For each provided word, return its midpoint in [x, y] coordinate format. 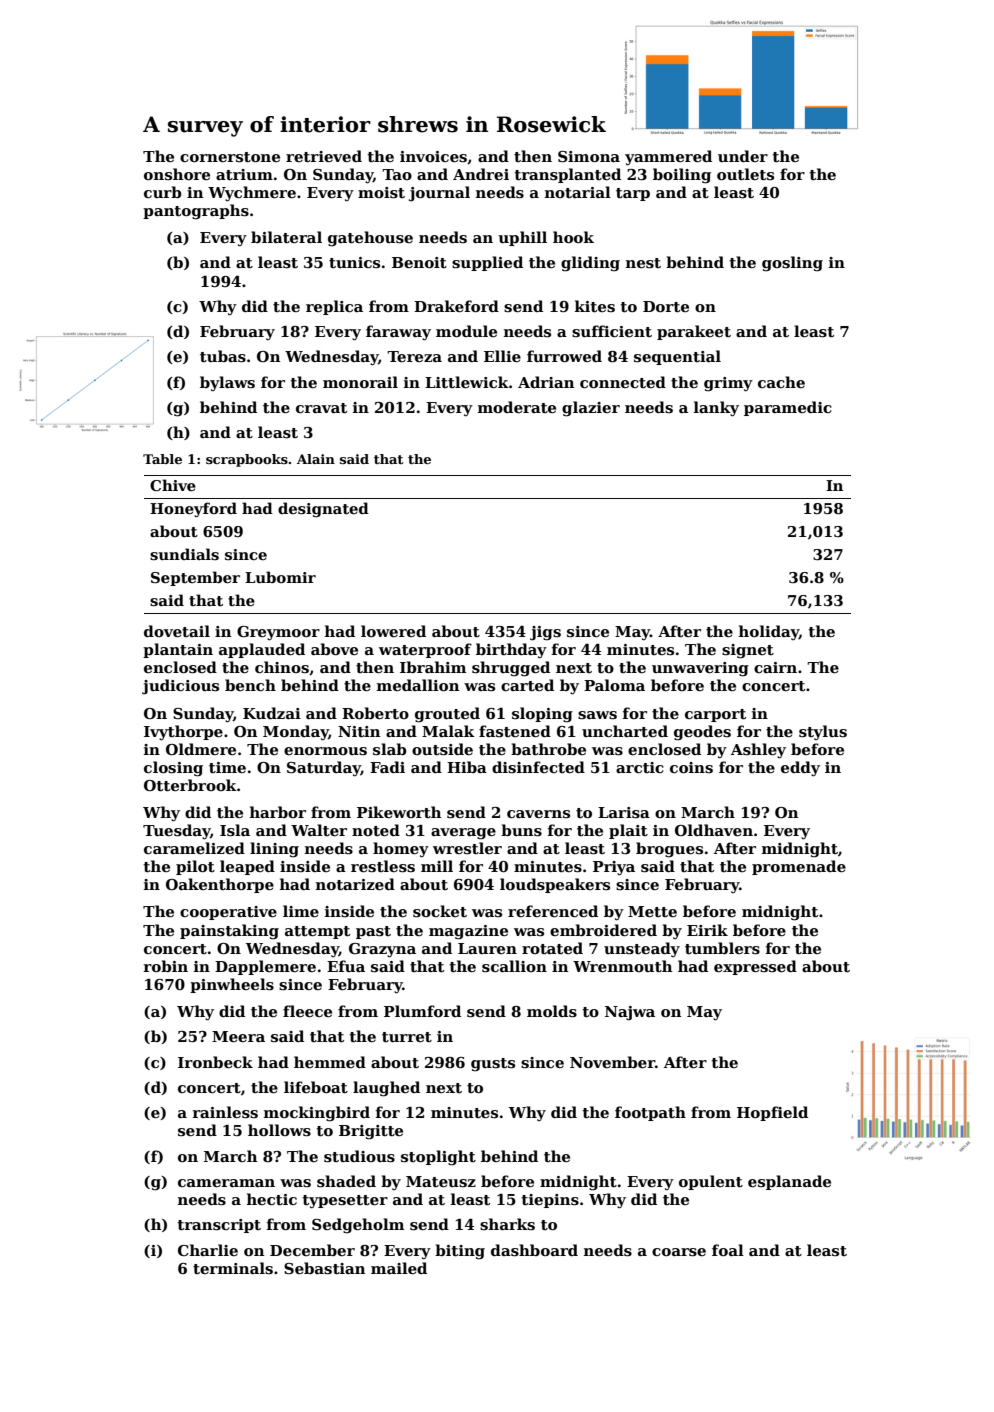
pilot [195, 867]
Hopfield [772, 1113]
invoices [433, 156]
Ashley [758, 751]
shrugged [511, 669]
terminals [233, 1268]
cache [781, 382]
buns [521, 830]
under [743, 156]
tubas [223, 356]
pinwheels [232, 985]
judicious [180, 687]
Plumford [422, 1011]
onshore [177, 174]
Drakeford [456, 306]
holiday [769, 632]
